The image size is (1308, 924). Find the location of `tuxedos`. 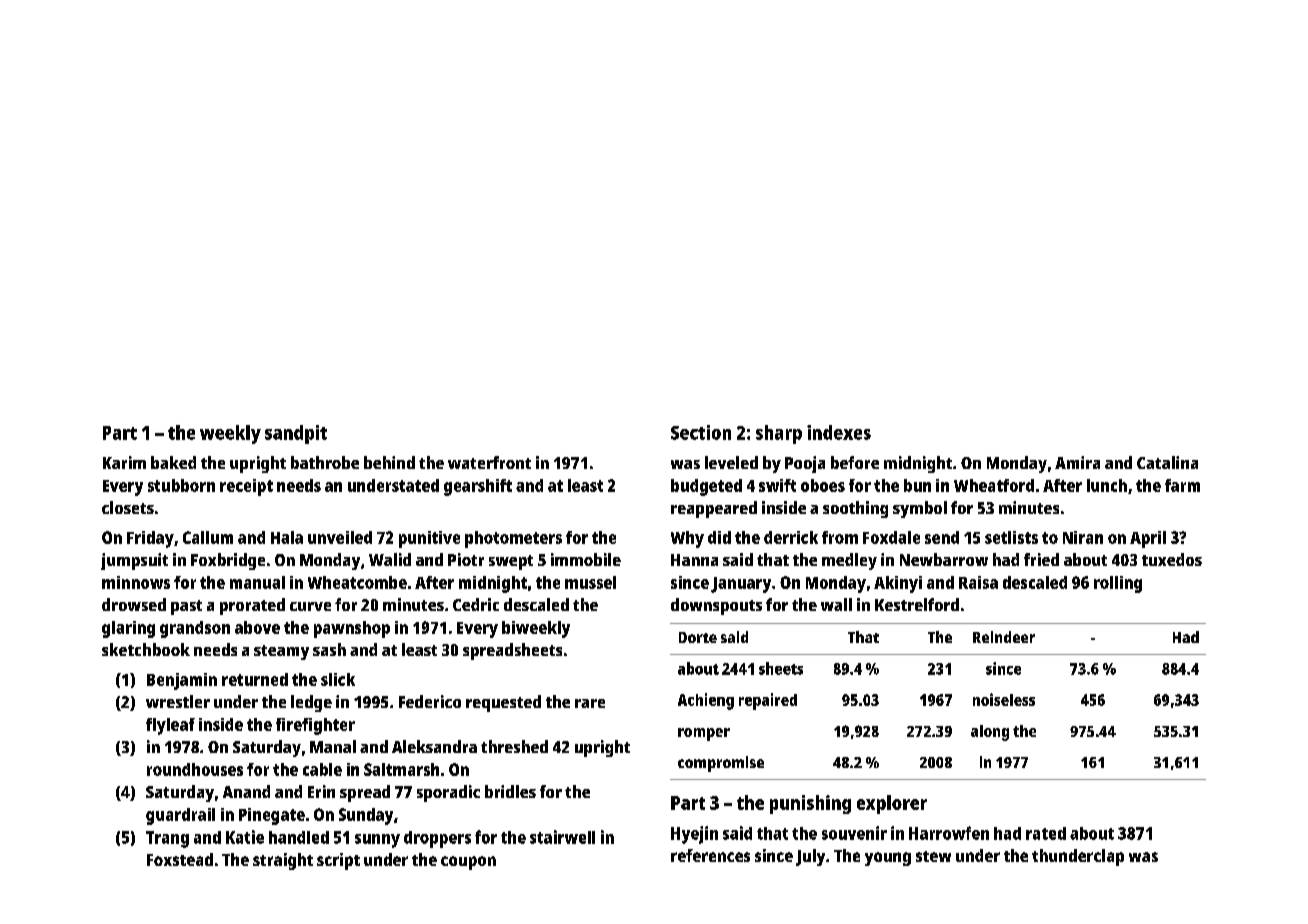

tuxedos is located at coordinates (1172, 559).
